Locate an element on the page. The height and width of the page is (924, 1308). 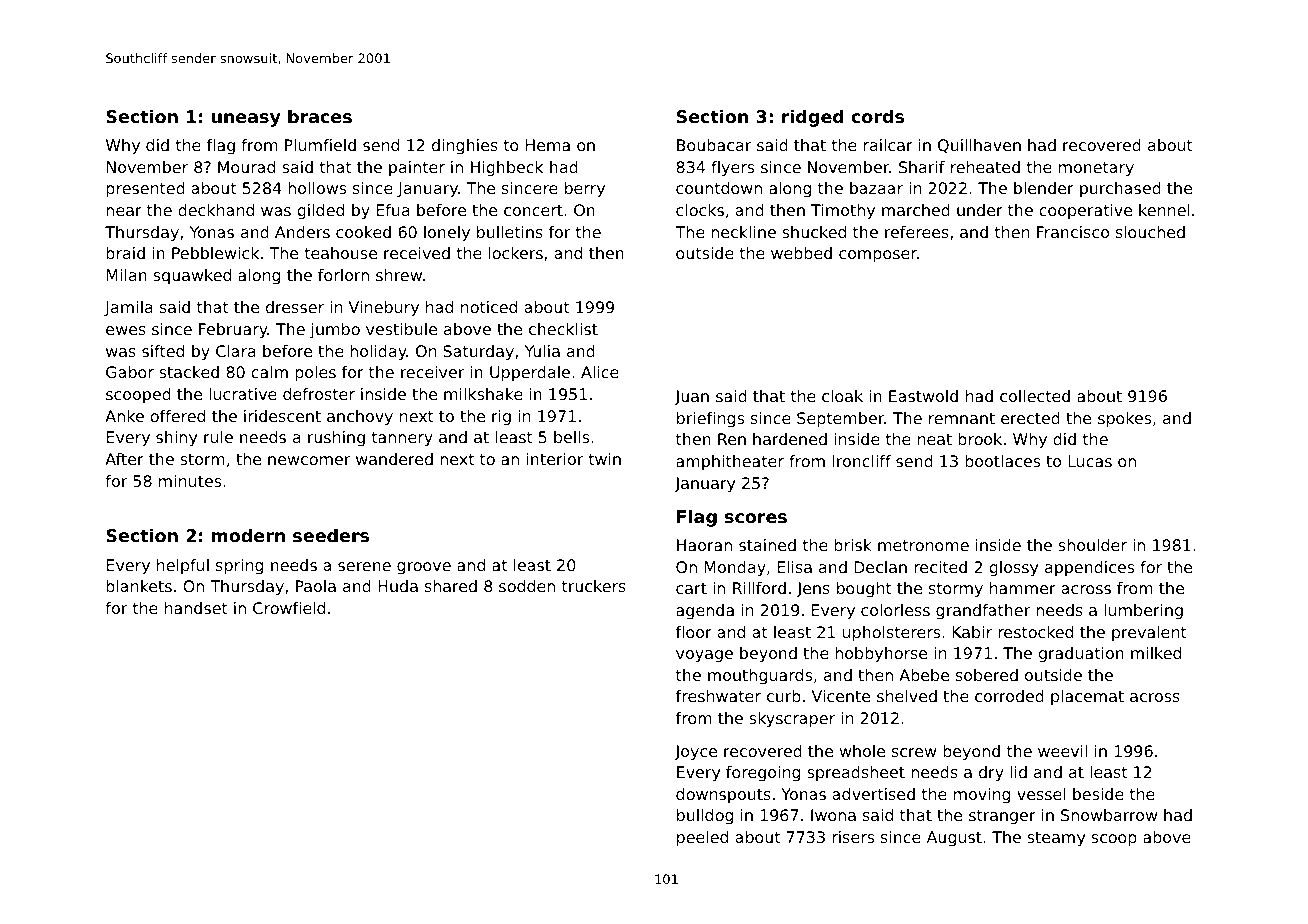
under is located at coordinates (980, 210).
